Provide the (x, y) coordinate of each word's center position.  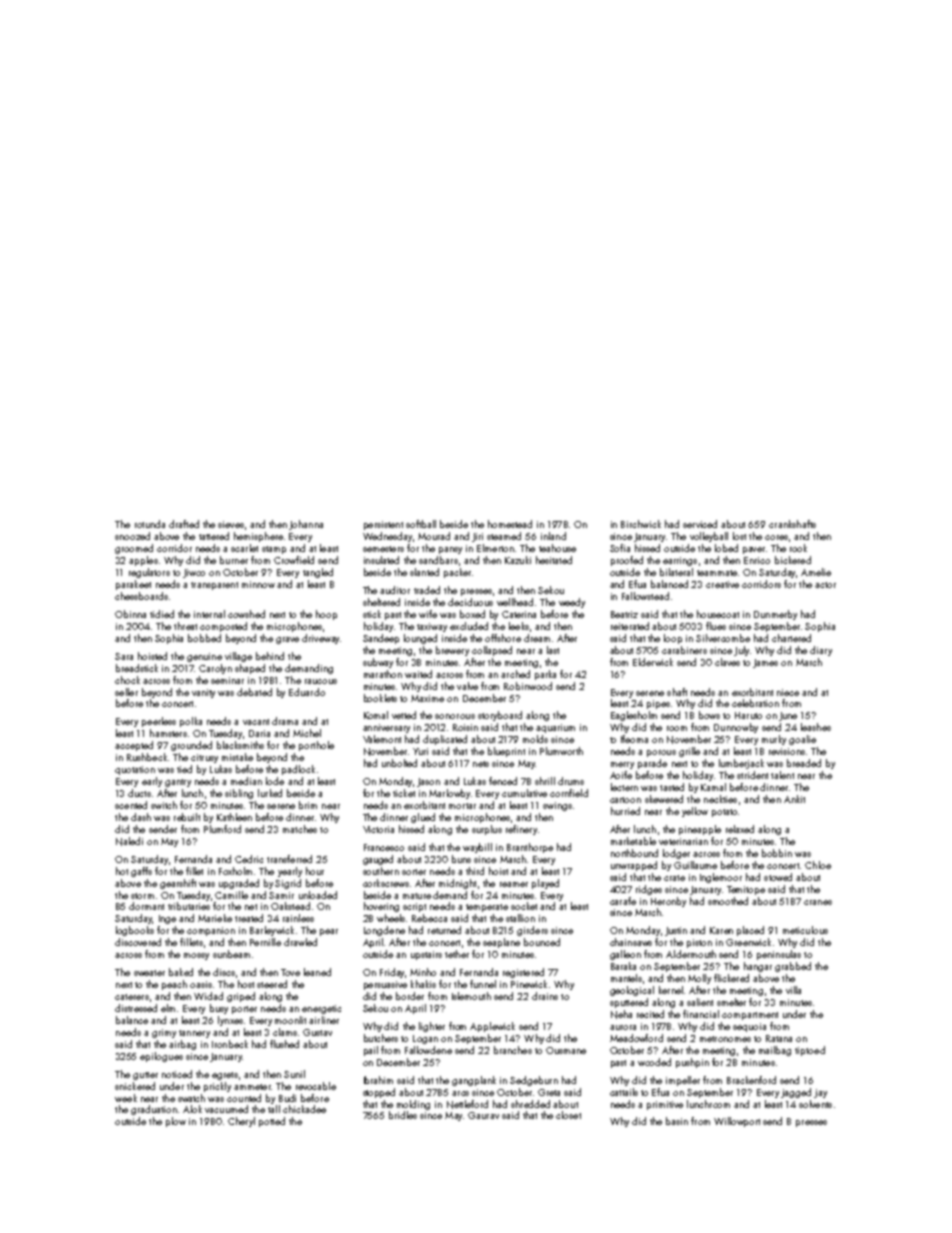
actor (825, 585)
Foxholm (235, 871)
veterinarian (683, 841)
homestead (510, 524)
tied (184, 769)
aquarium (555, 728)
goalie (802, 740)
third (475, 871)
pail (371, 1051)
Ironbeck (230, 1044)
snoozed (132, 536)
